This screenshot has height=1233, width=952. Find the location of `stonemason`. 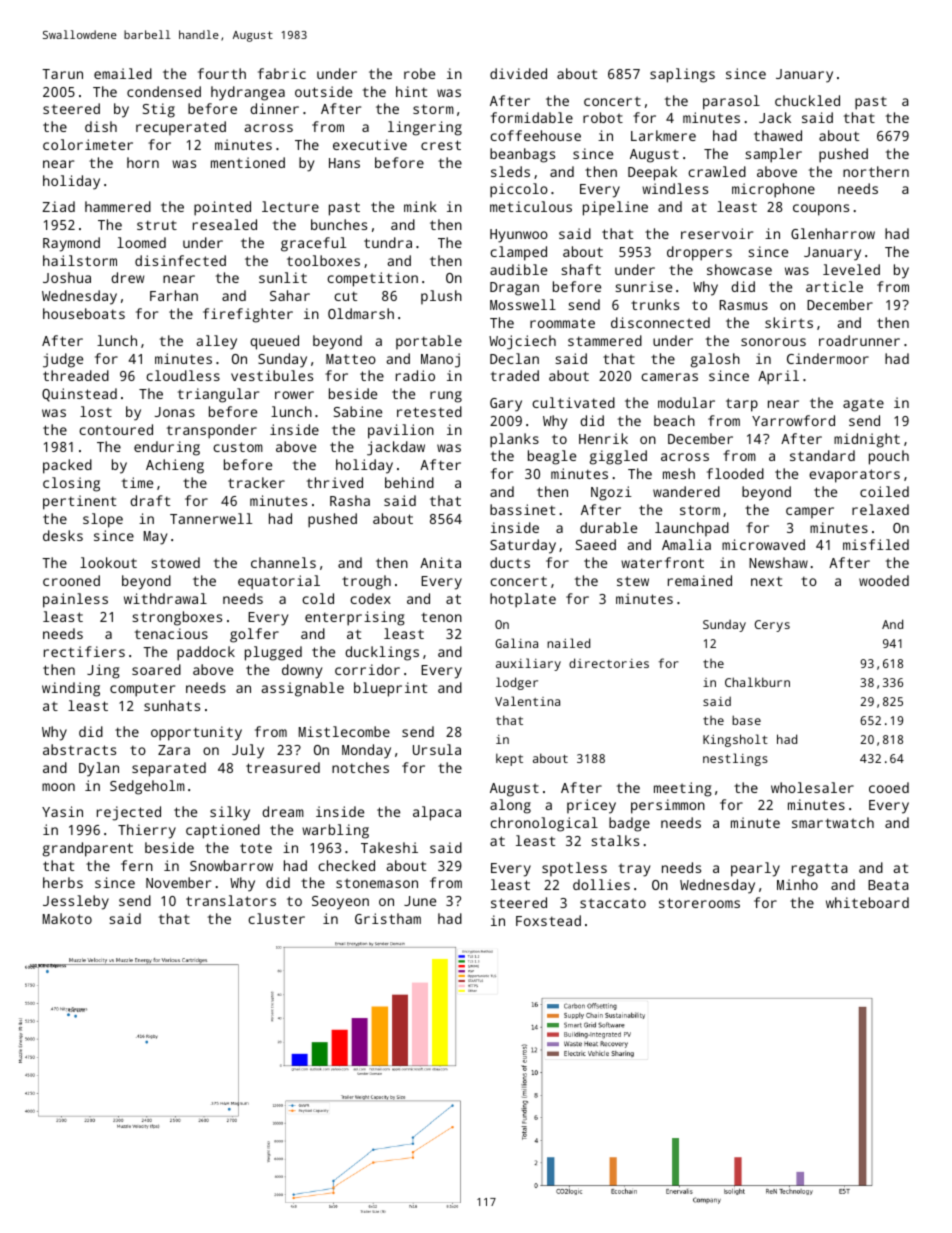

stonemason is located at coordinates (377, 883).
